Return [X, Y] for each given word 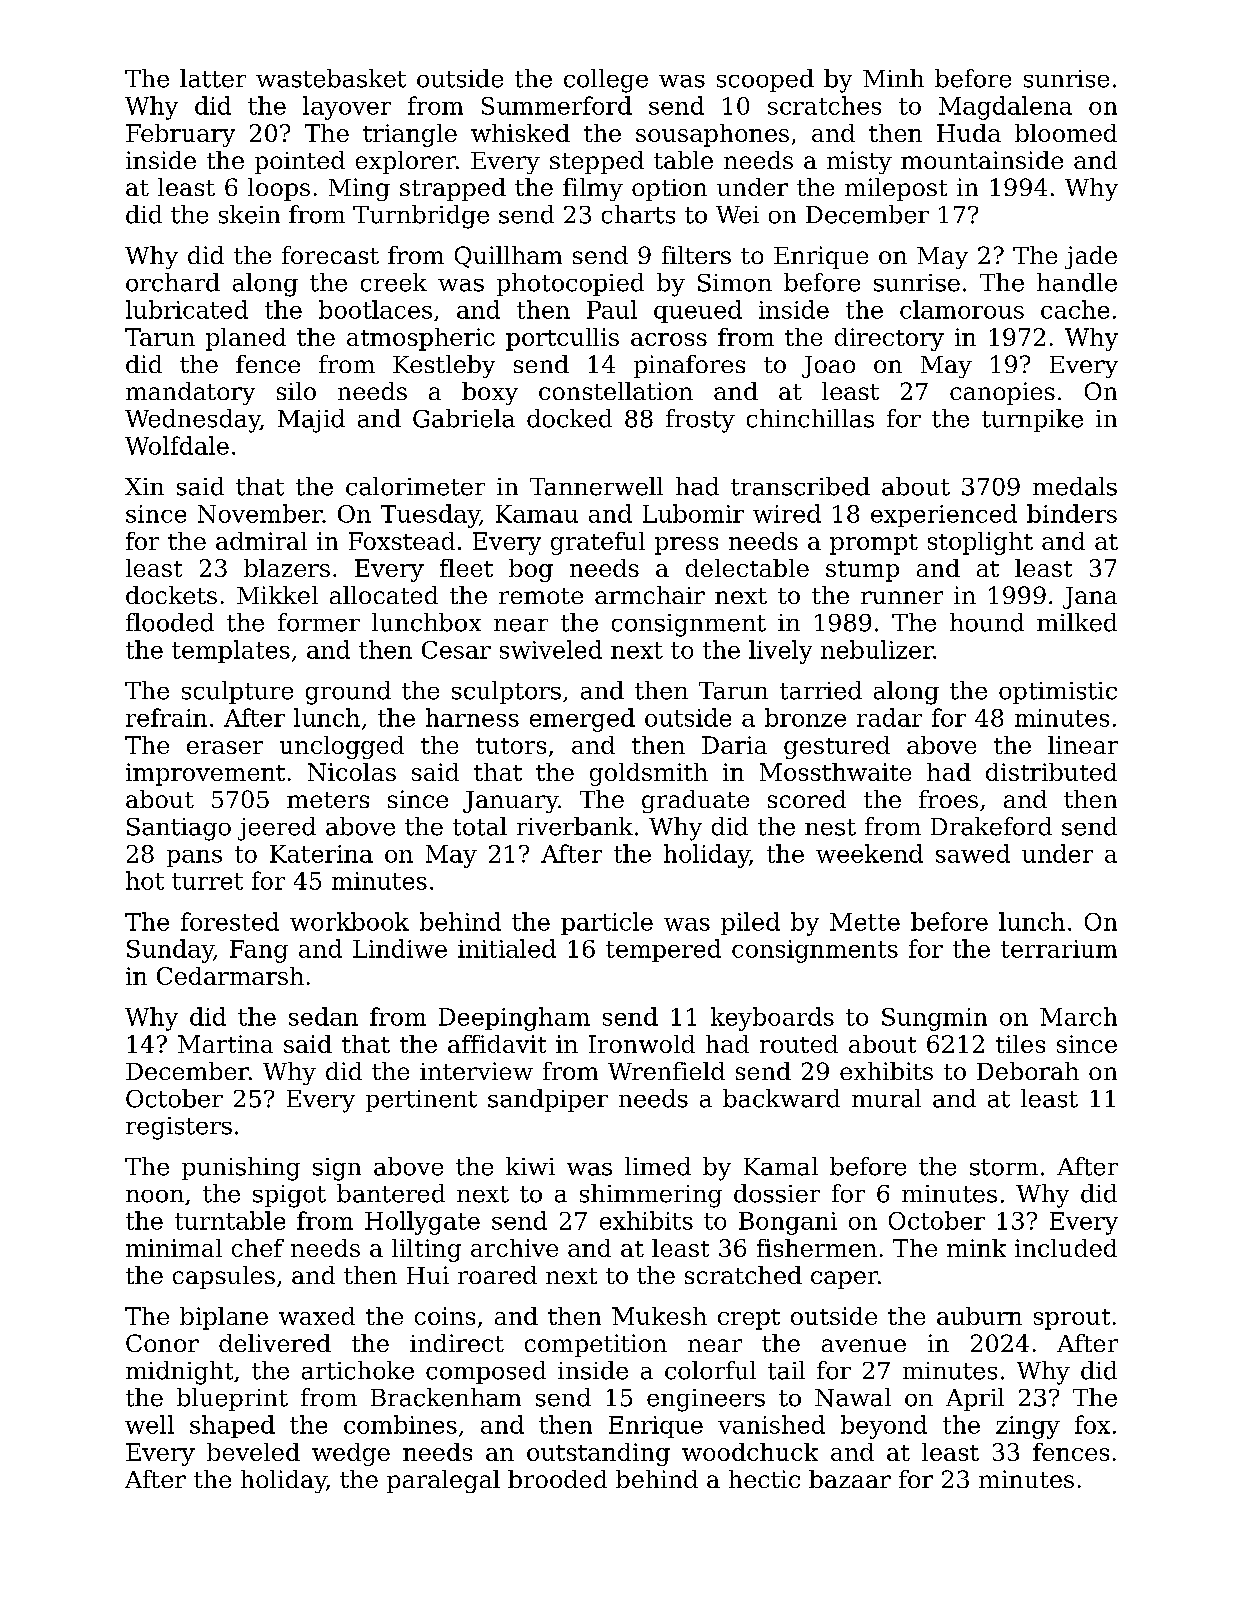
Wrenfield [666, 1071]
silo [296, 391]
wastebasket [331, 78]
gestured [837, 747]
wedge [351, 1454]
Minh [893, 78]
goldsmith [649, 774]
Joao [828, 367]
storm [1004, 1167]
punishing [241, 1169]
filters [696, 255]
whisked [520, 133]
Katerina [321, 854]
